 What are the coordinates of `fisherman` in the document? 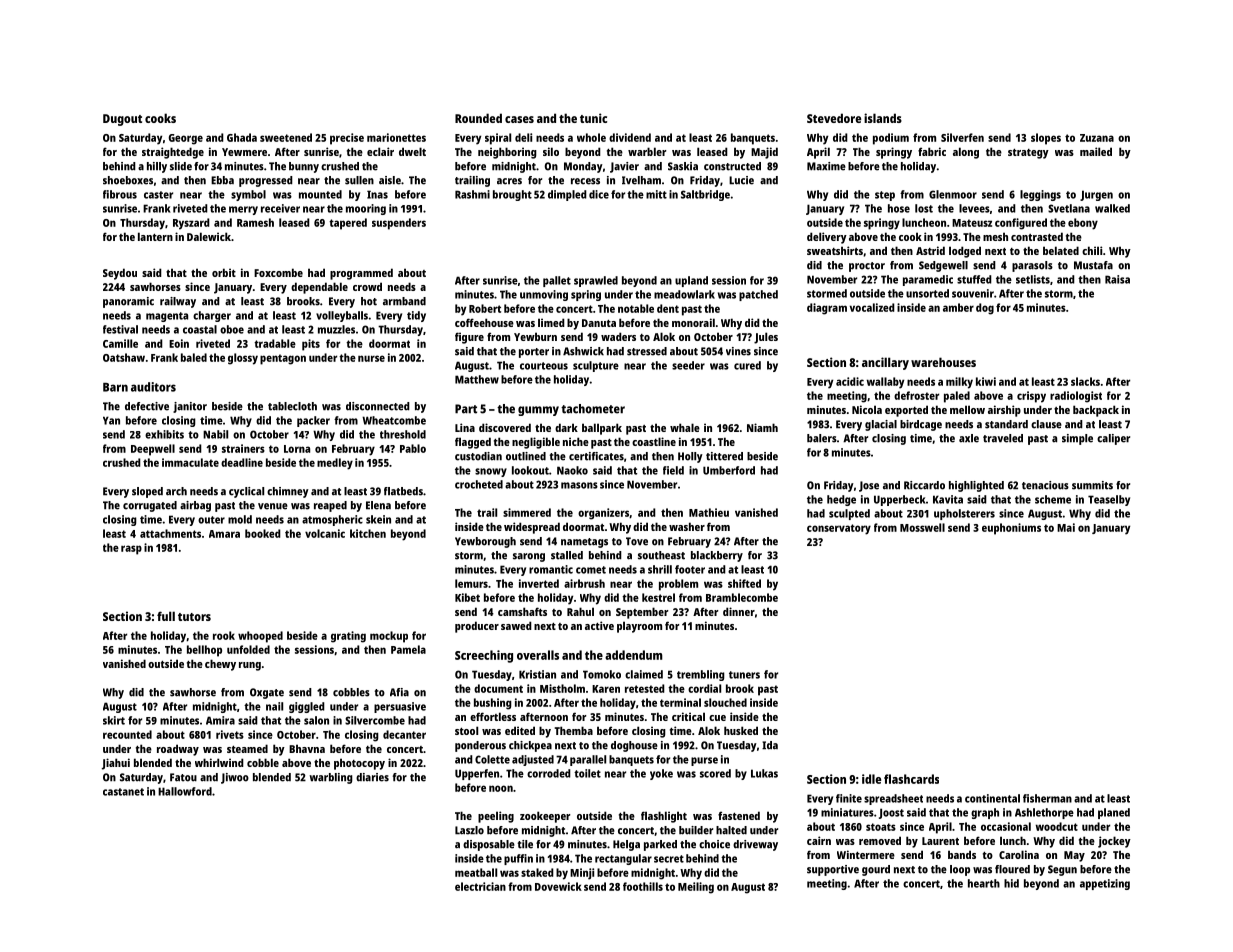 It's located at (1047, 798).
